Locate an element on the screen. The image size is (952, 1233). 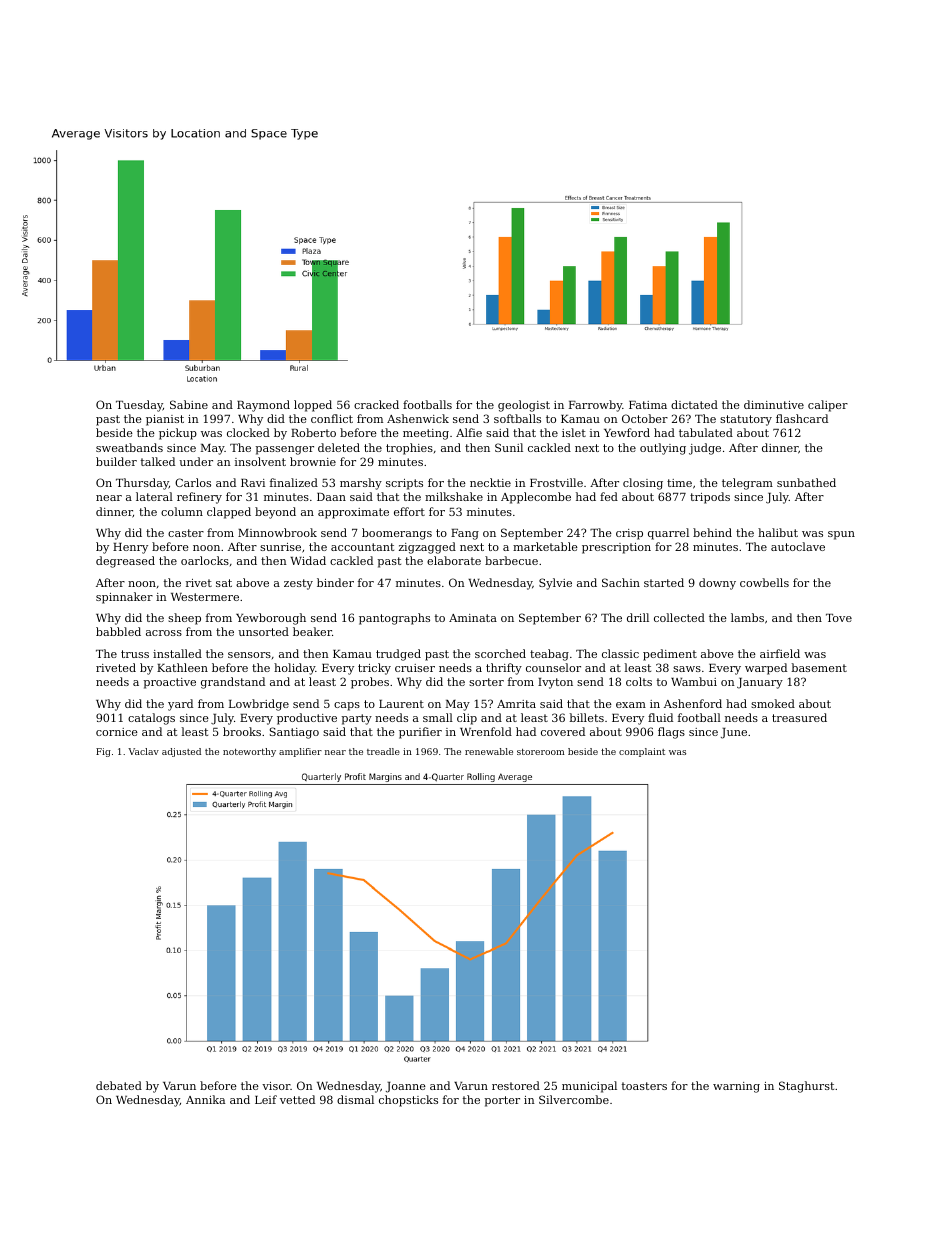
storeroom is located at coordinates (540, 752).
